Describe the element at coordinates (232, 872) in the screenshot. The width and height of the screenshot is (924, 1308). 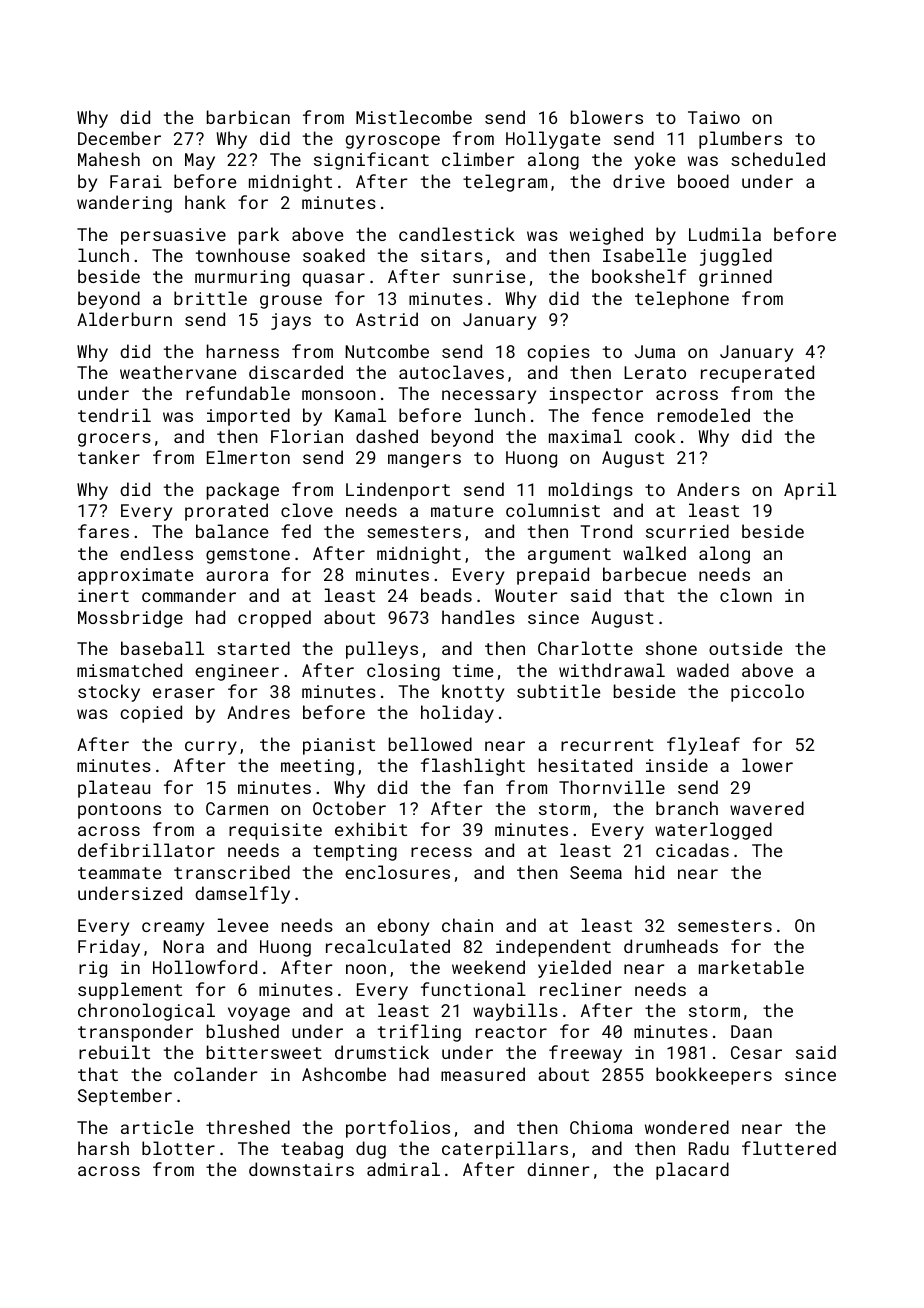
I see `transcribed` at that location.
